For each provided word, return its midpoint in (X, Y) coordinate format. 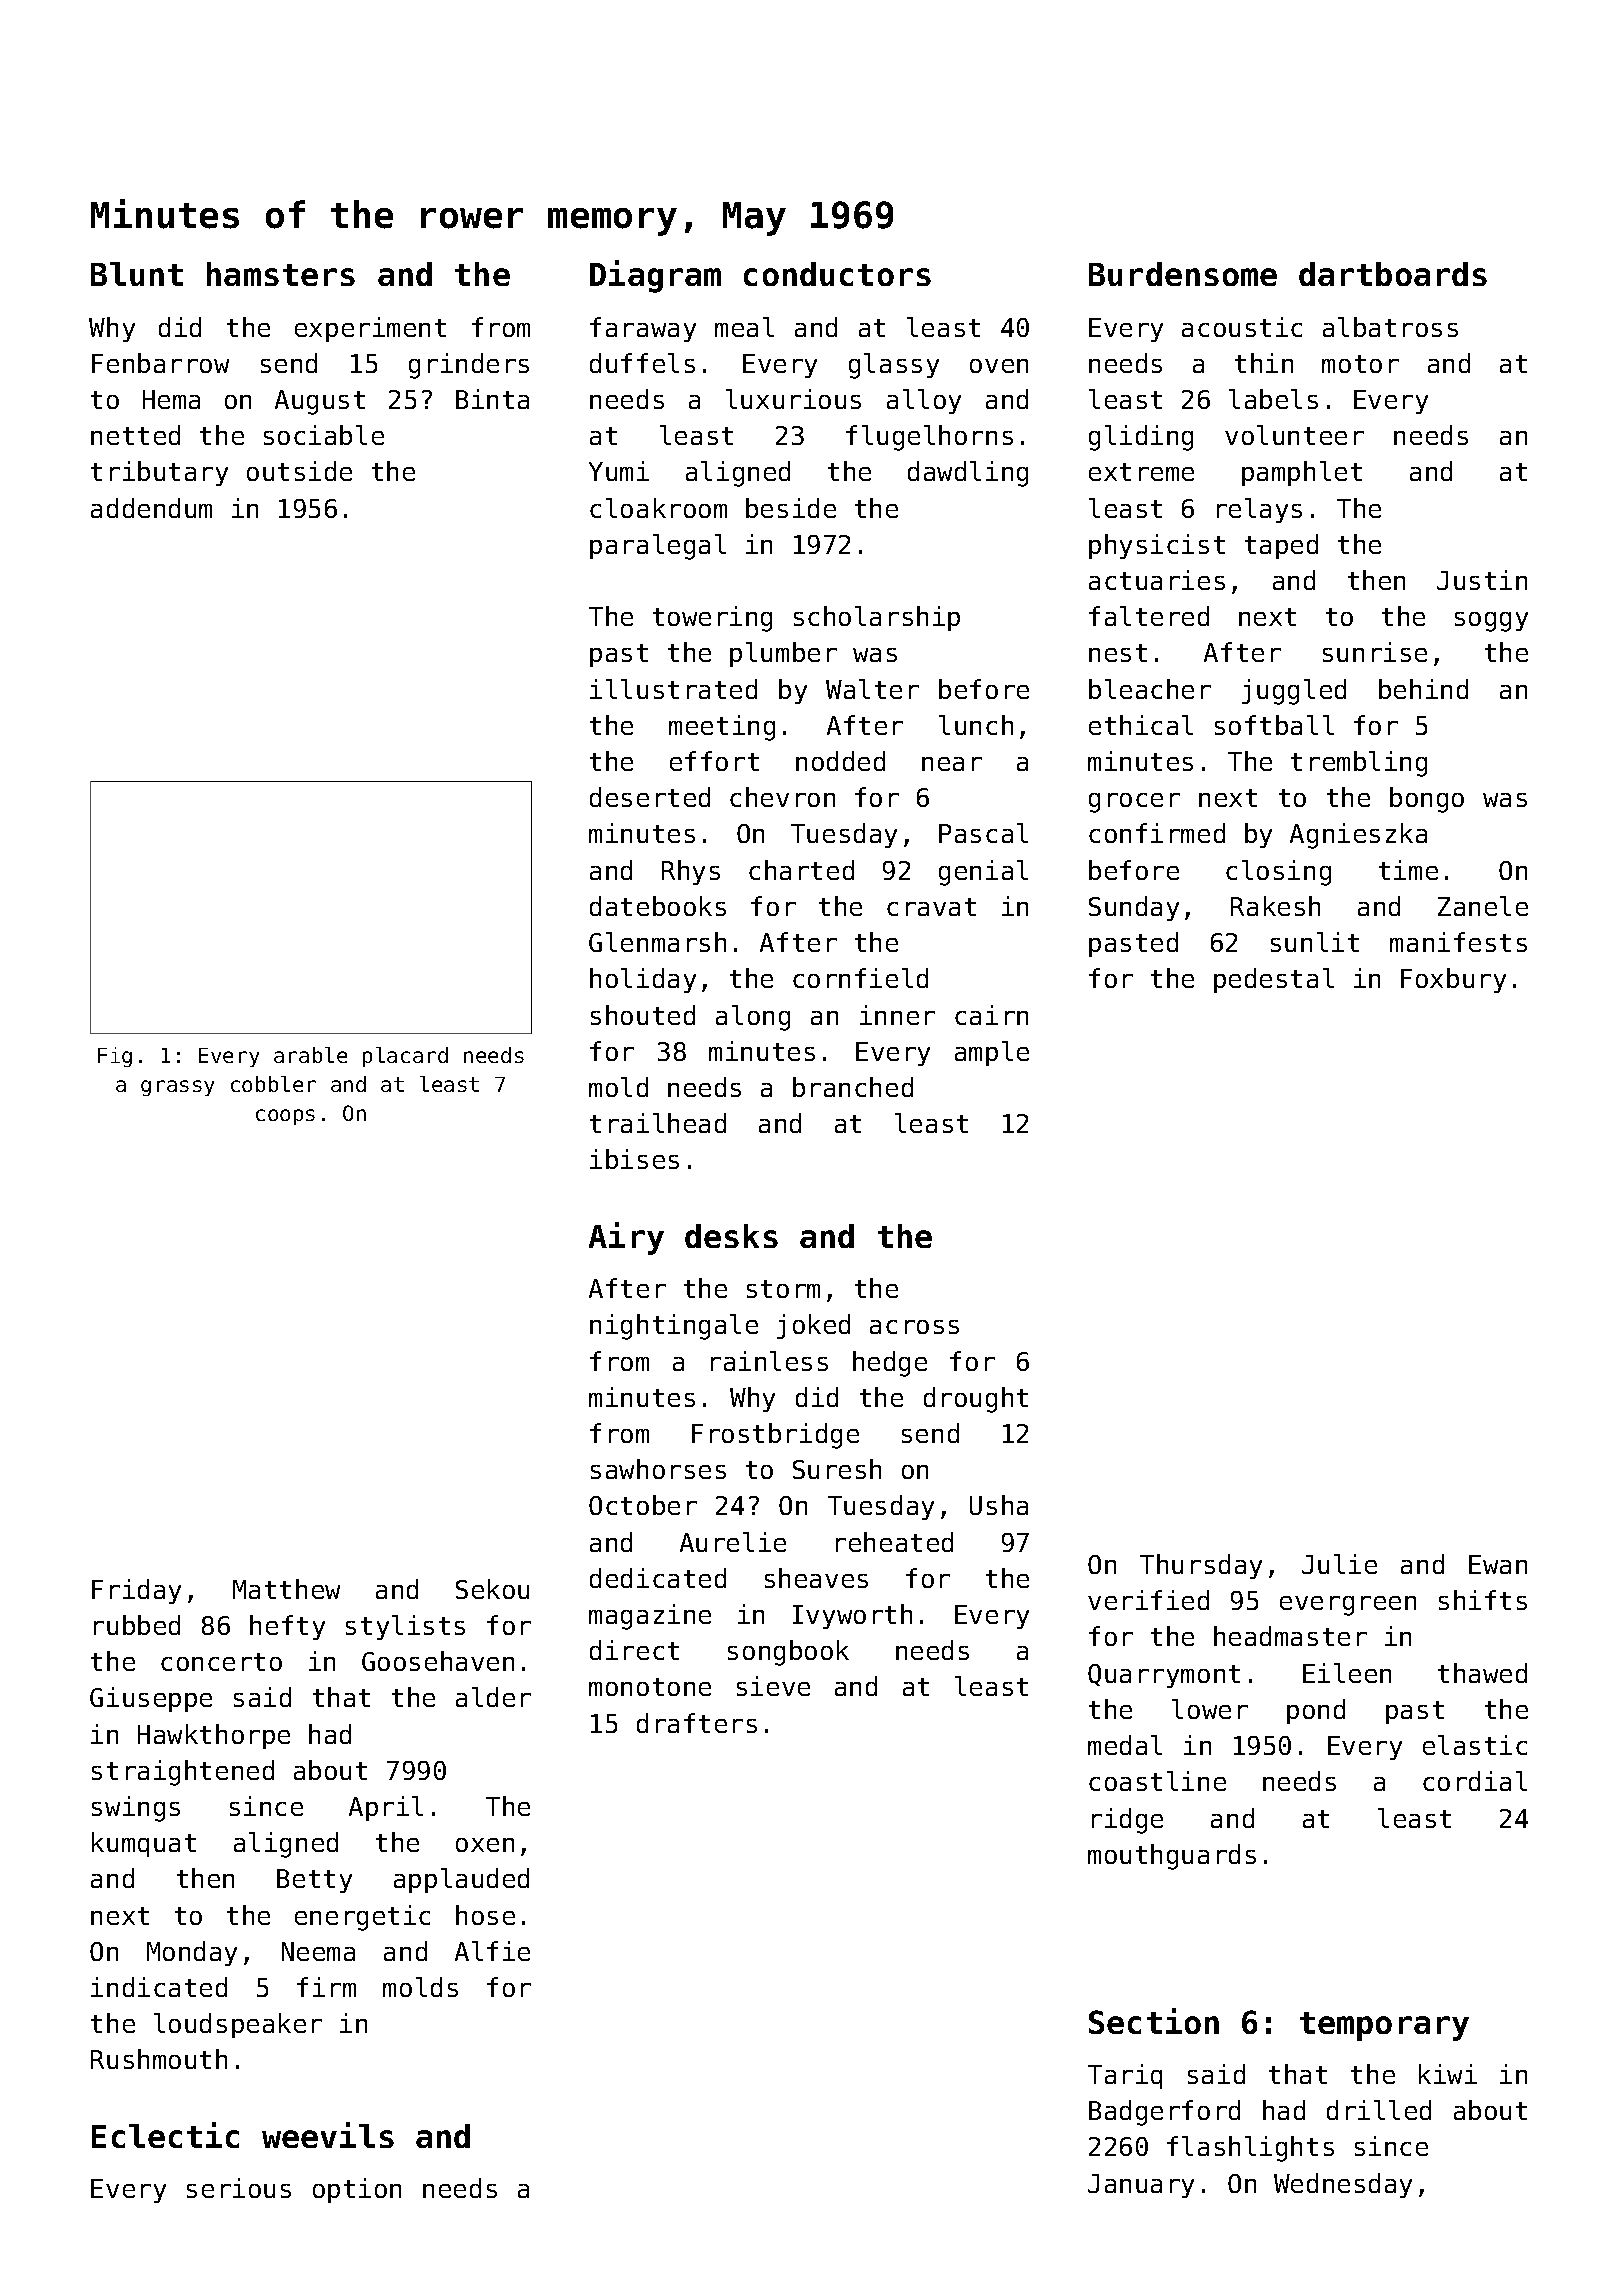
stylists (405, 1627)
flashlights (1250, 2149)
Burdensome (1183, 274)
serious (239, 2188)
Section (1154, 2021)
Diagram (655, 276)
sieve (773, 1686)
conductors (837, 274)
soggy (1491, 622)
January (1141, 2186)
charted (801, 870)
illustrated (673, 689)
